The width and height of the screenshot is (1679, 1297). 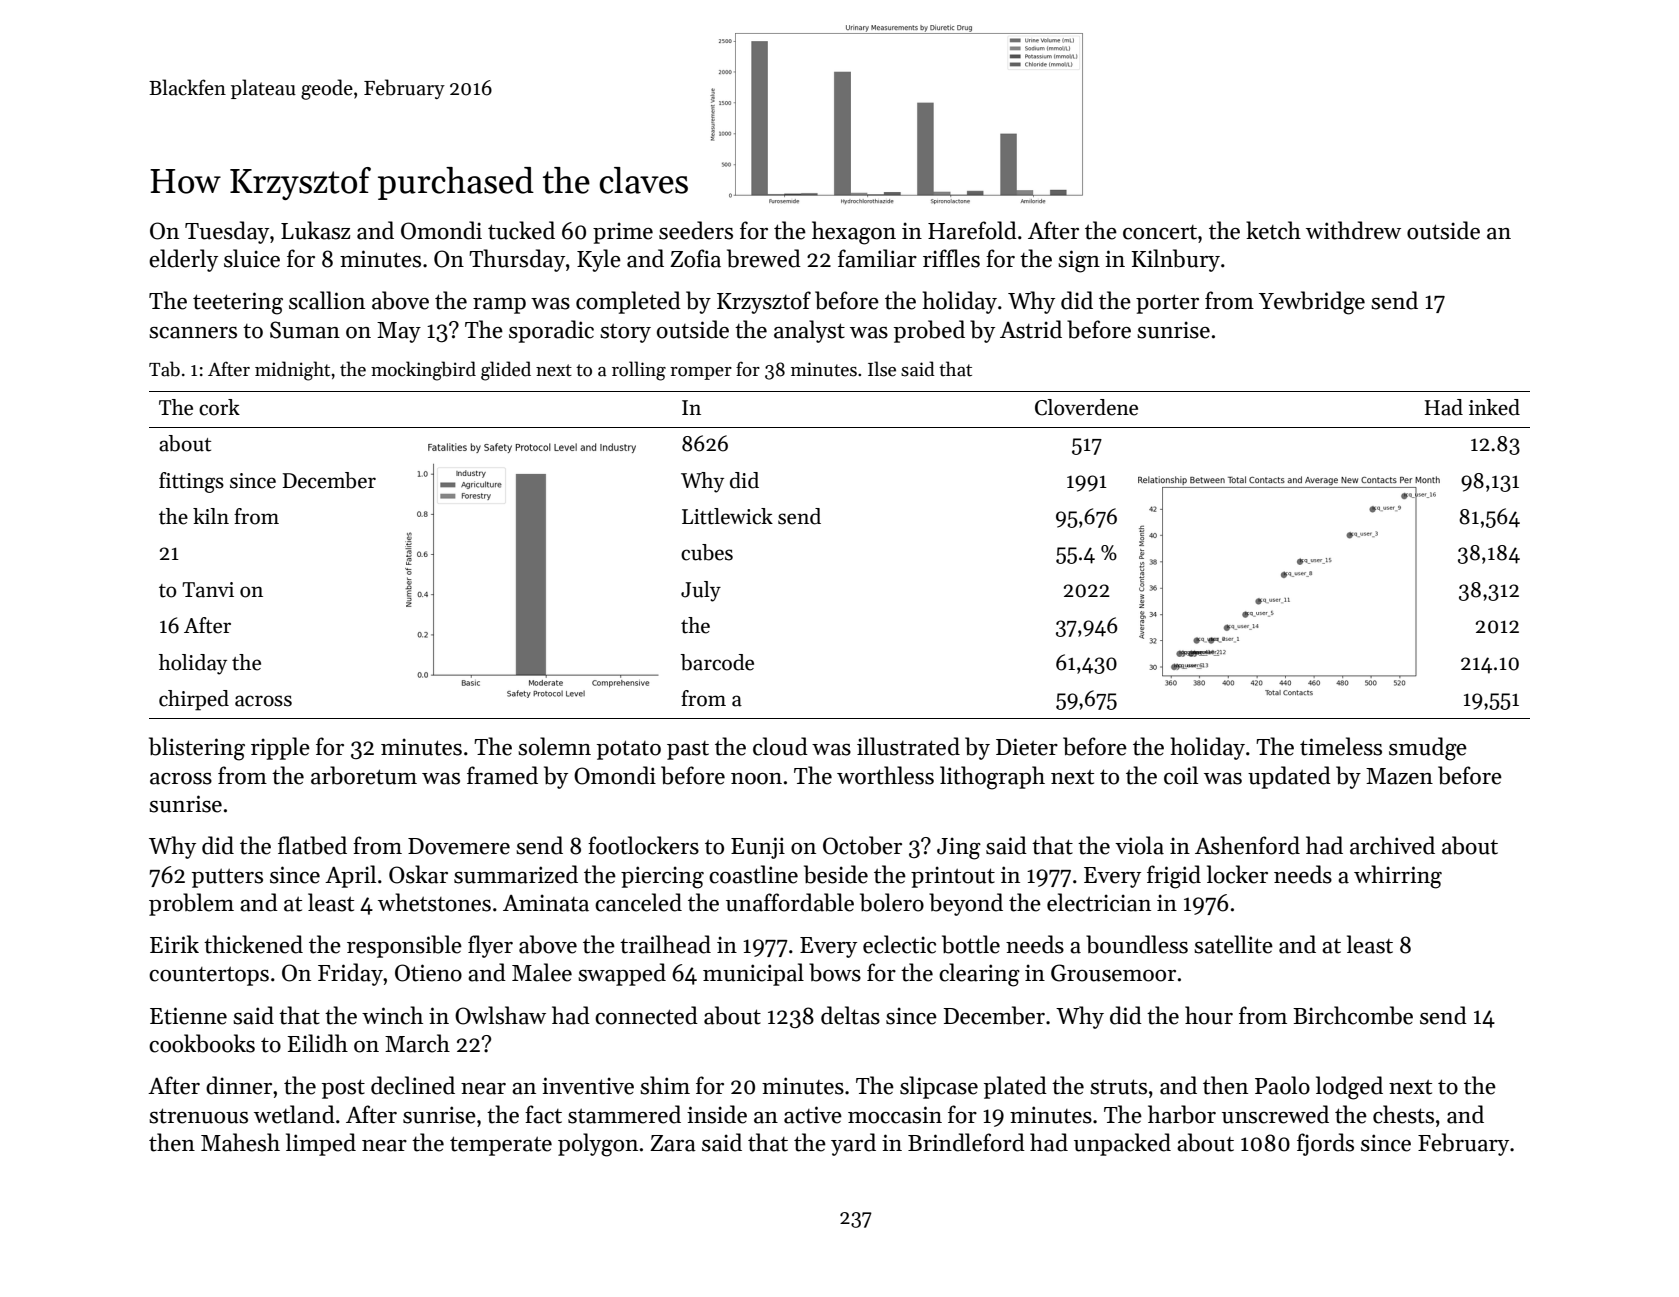 What do you see at coordinates (854, 233) in the screenshot?
I see `hexagon` at bounding box center [854, 233].
